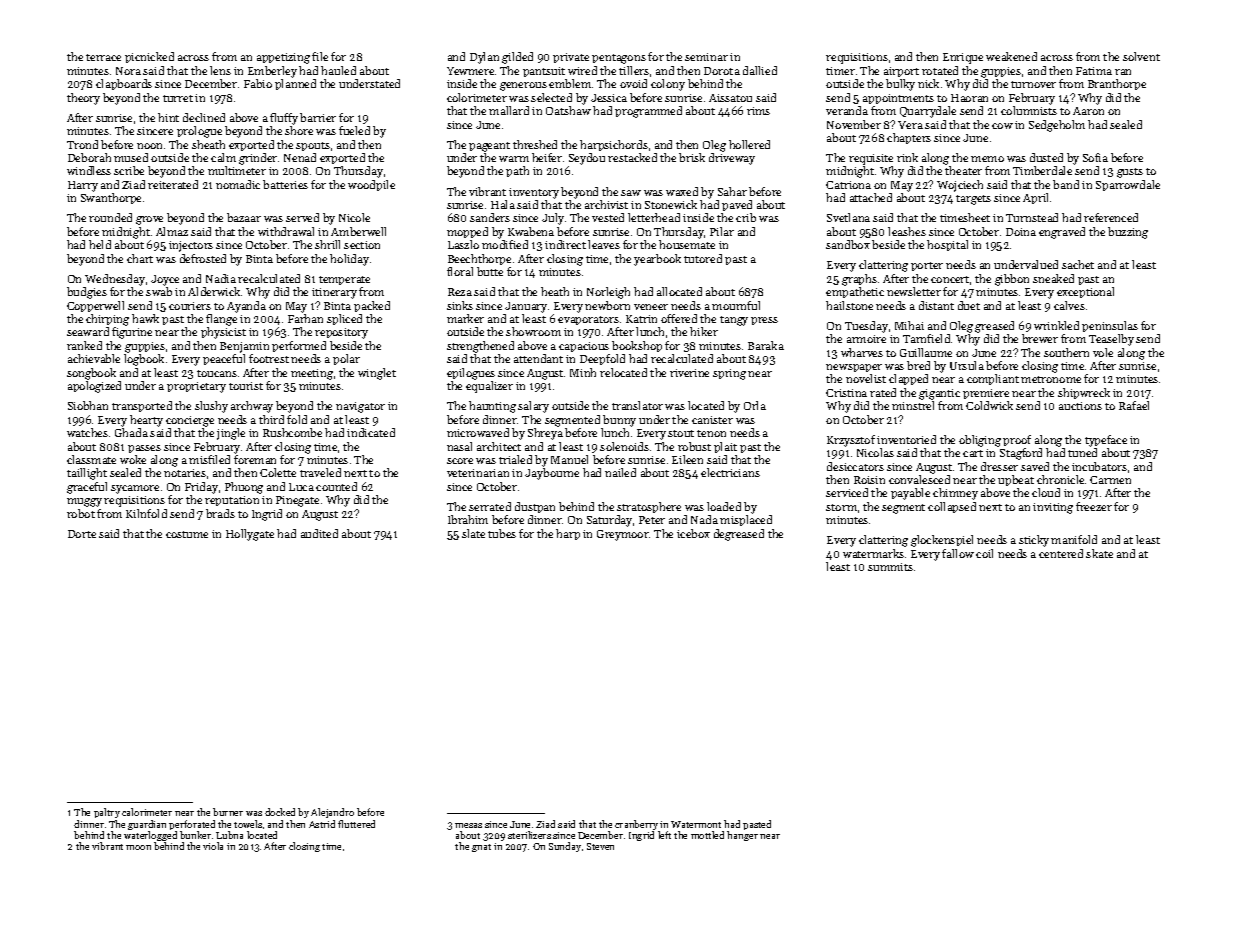 This screenshot has height=952, width=1233. Describe the element at coordinates (755, 405) in the screenshot. I see `Orla` at that location.
